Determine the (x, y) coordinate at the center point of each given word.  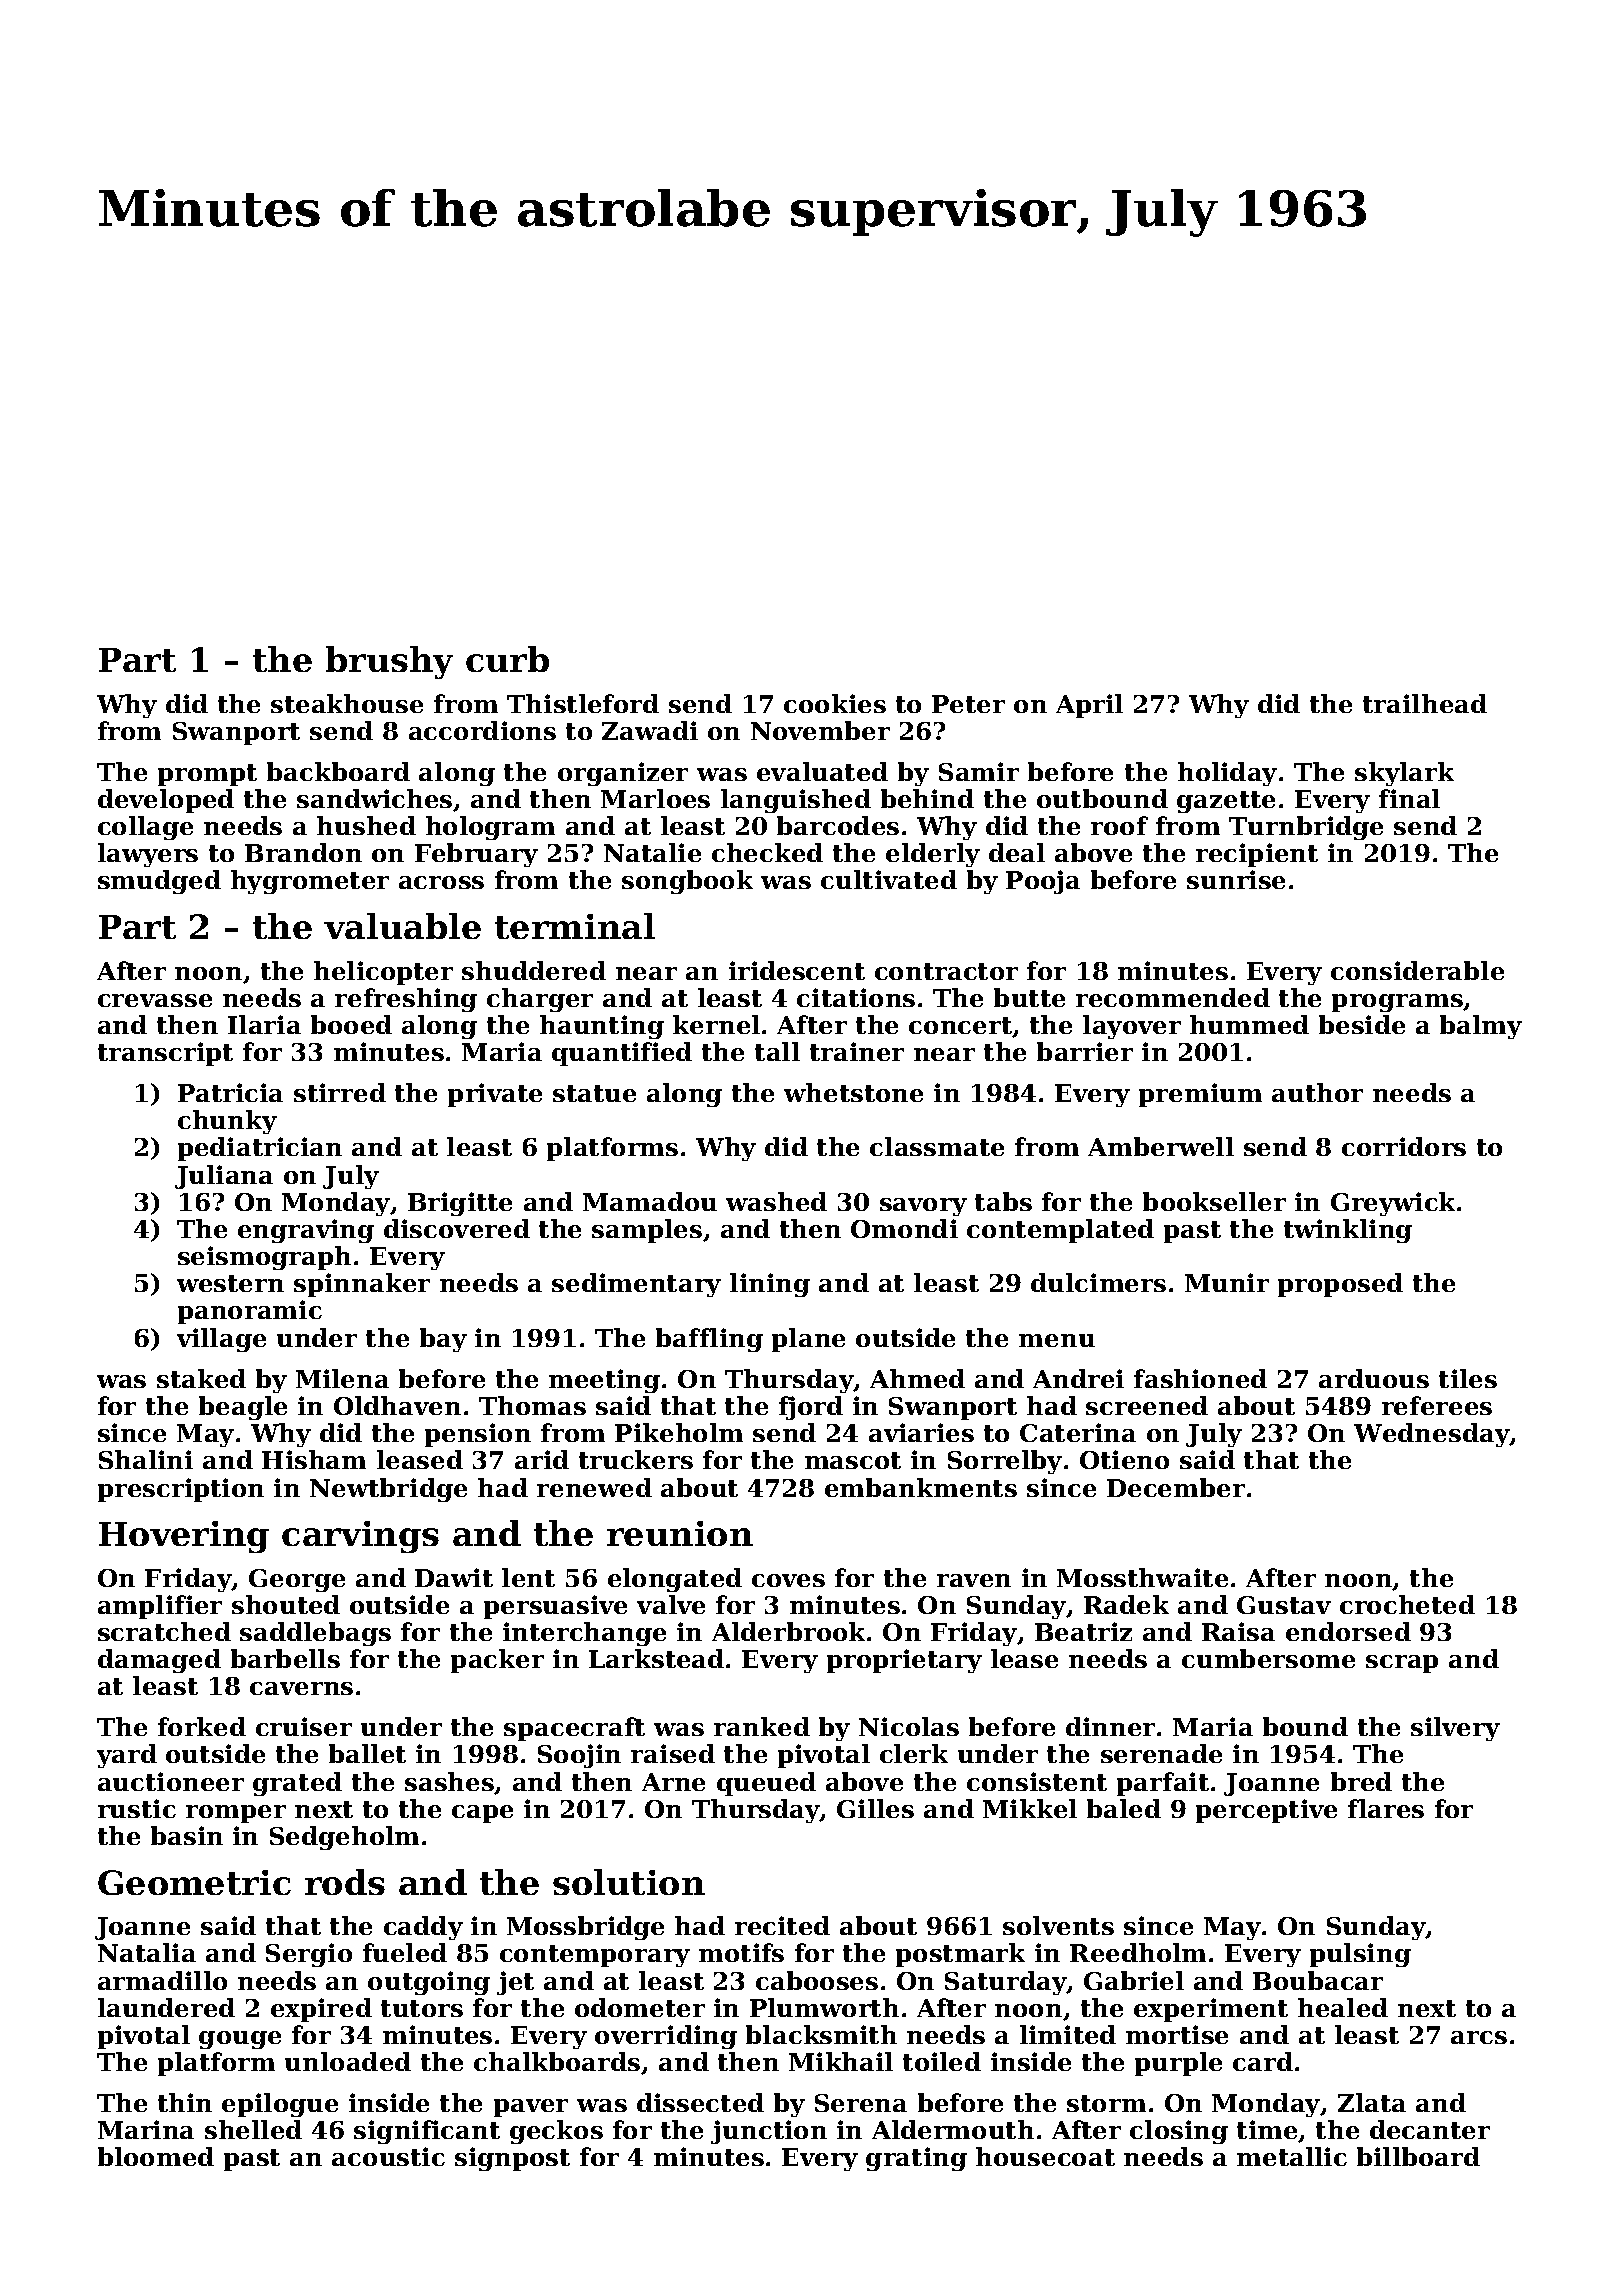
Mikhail (841, 2061)
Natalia (147, 1952)
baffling (709, 1340)
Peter (968, 704)
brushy (389, 662)
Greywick (1393, 1204)
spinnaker (362, 1285)
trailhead (1425, 703)
